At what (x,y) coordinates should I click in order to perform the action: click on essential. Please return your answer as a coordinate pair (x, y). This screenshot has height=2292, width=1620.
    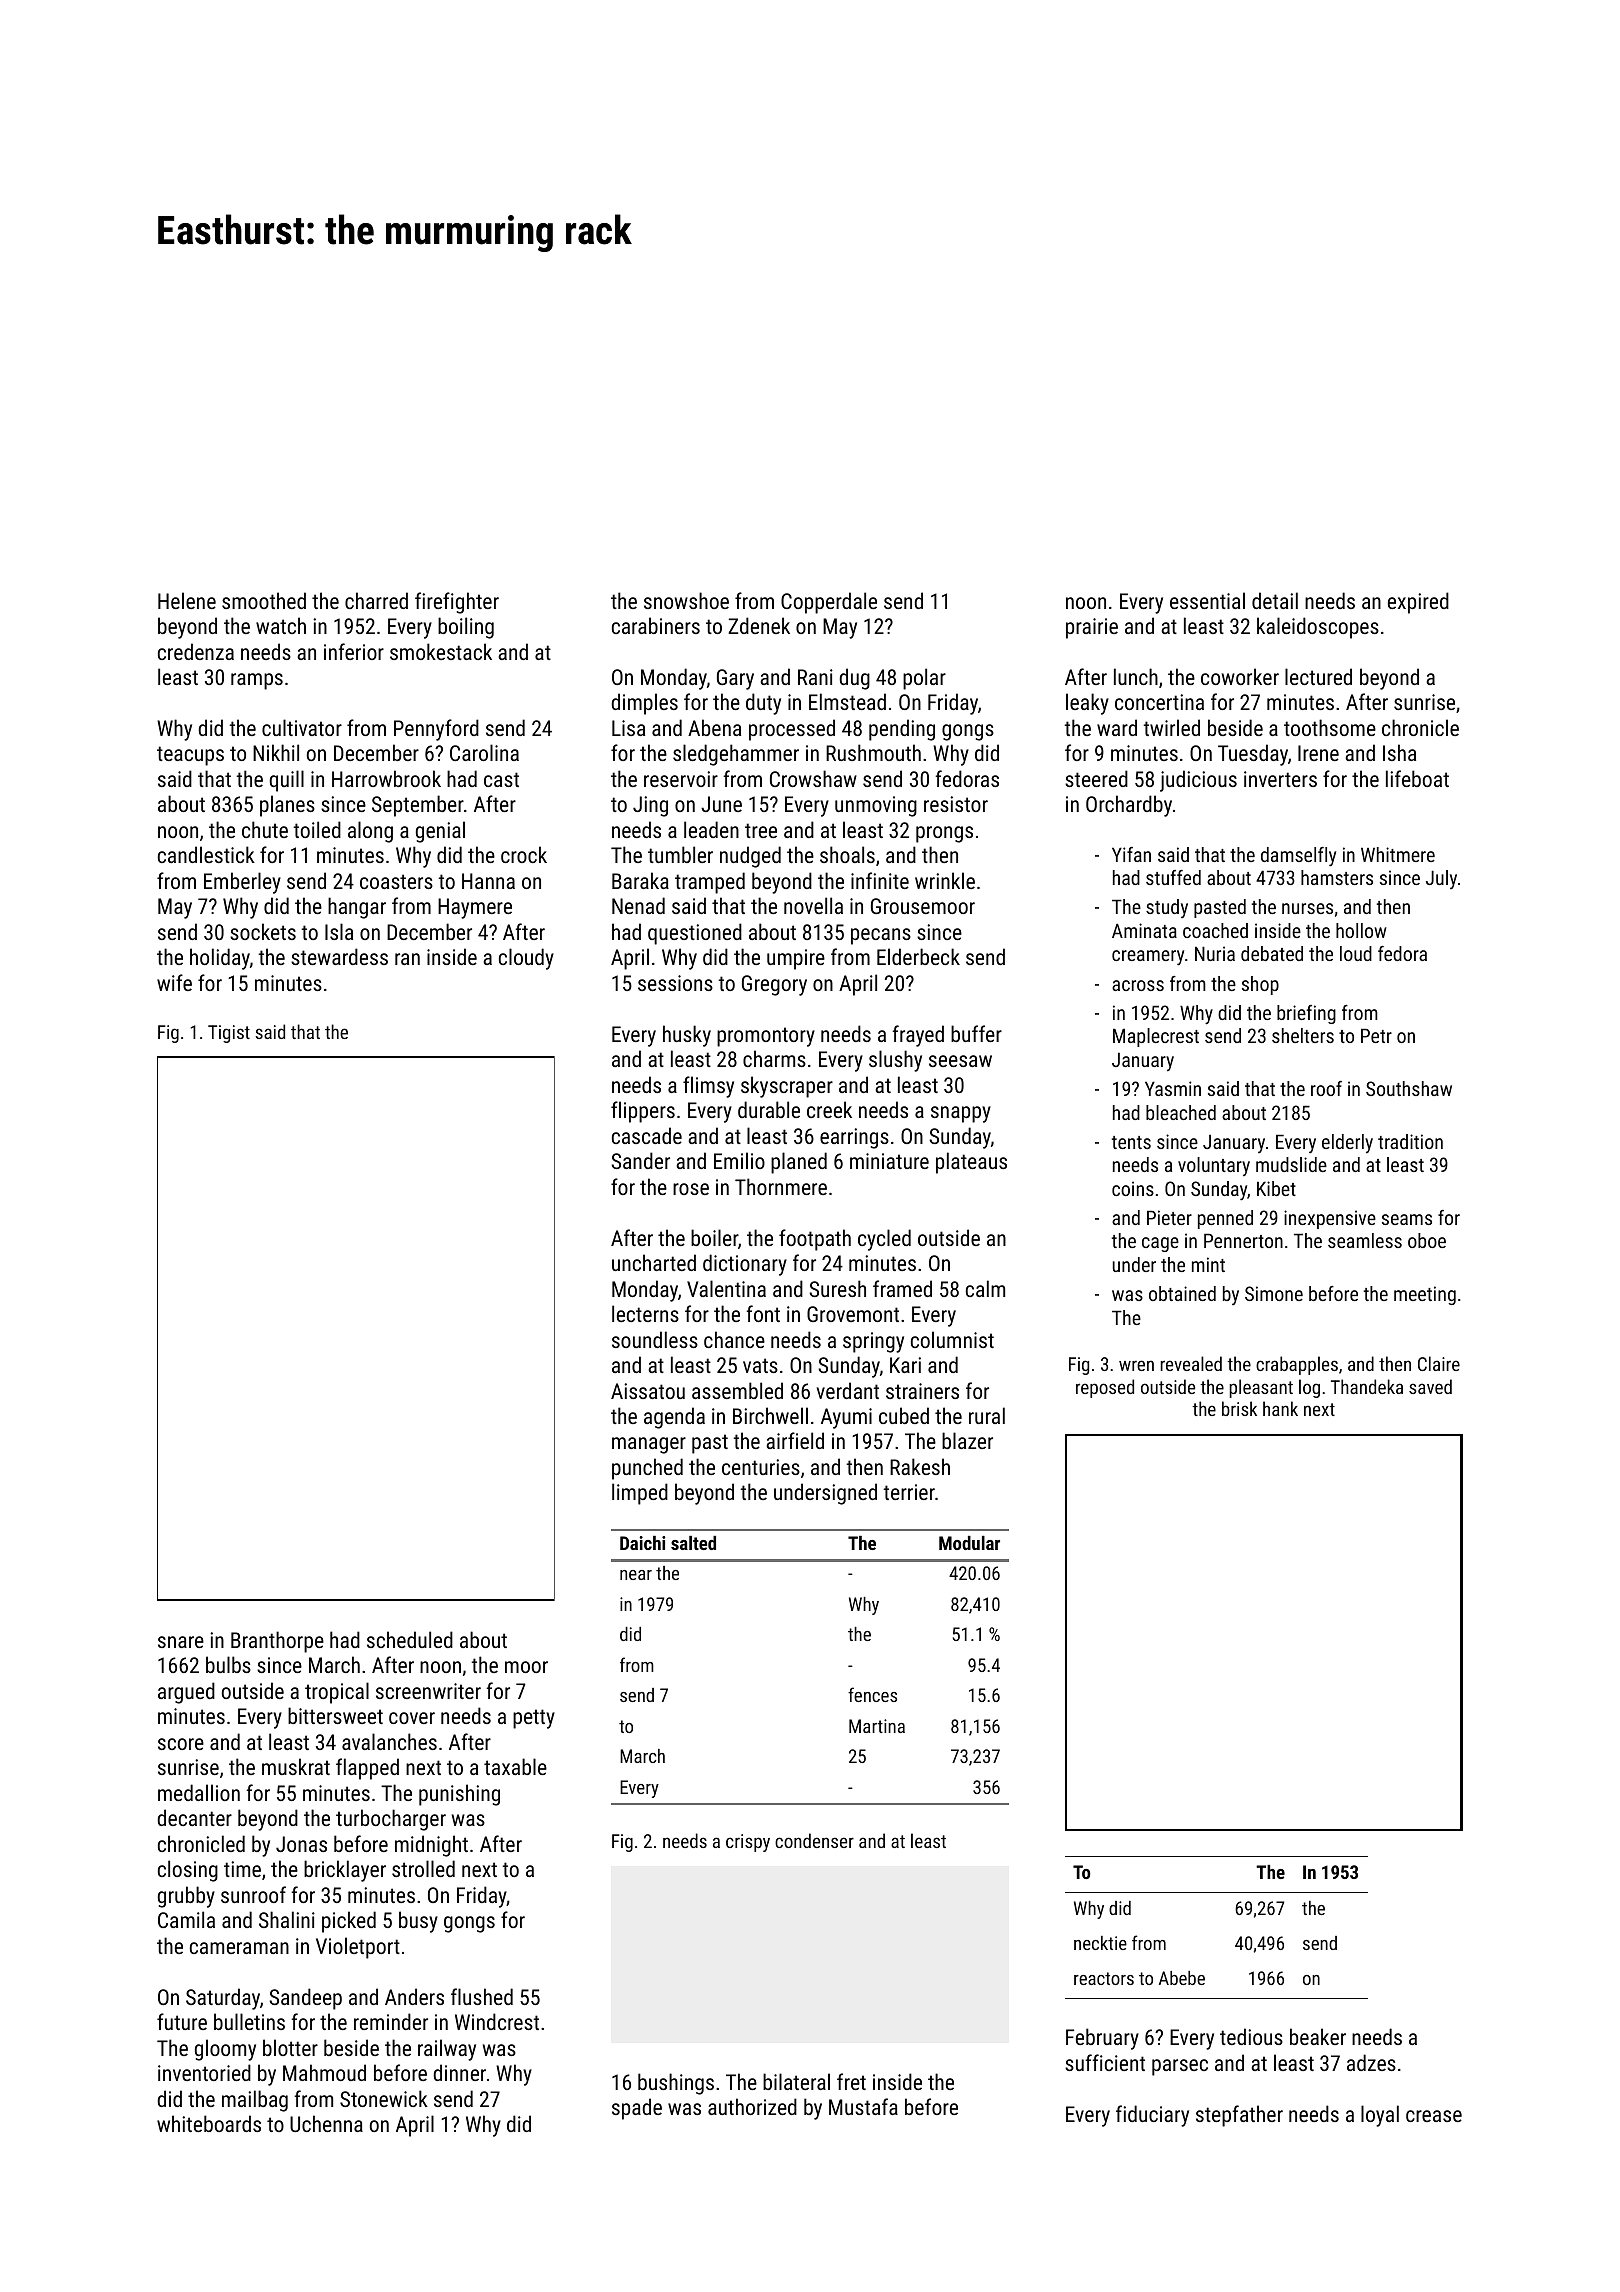
    Looking at the image, I should click on (1207, 600).
